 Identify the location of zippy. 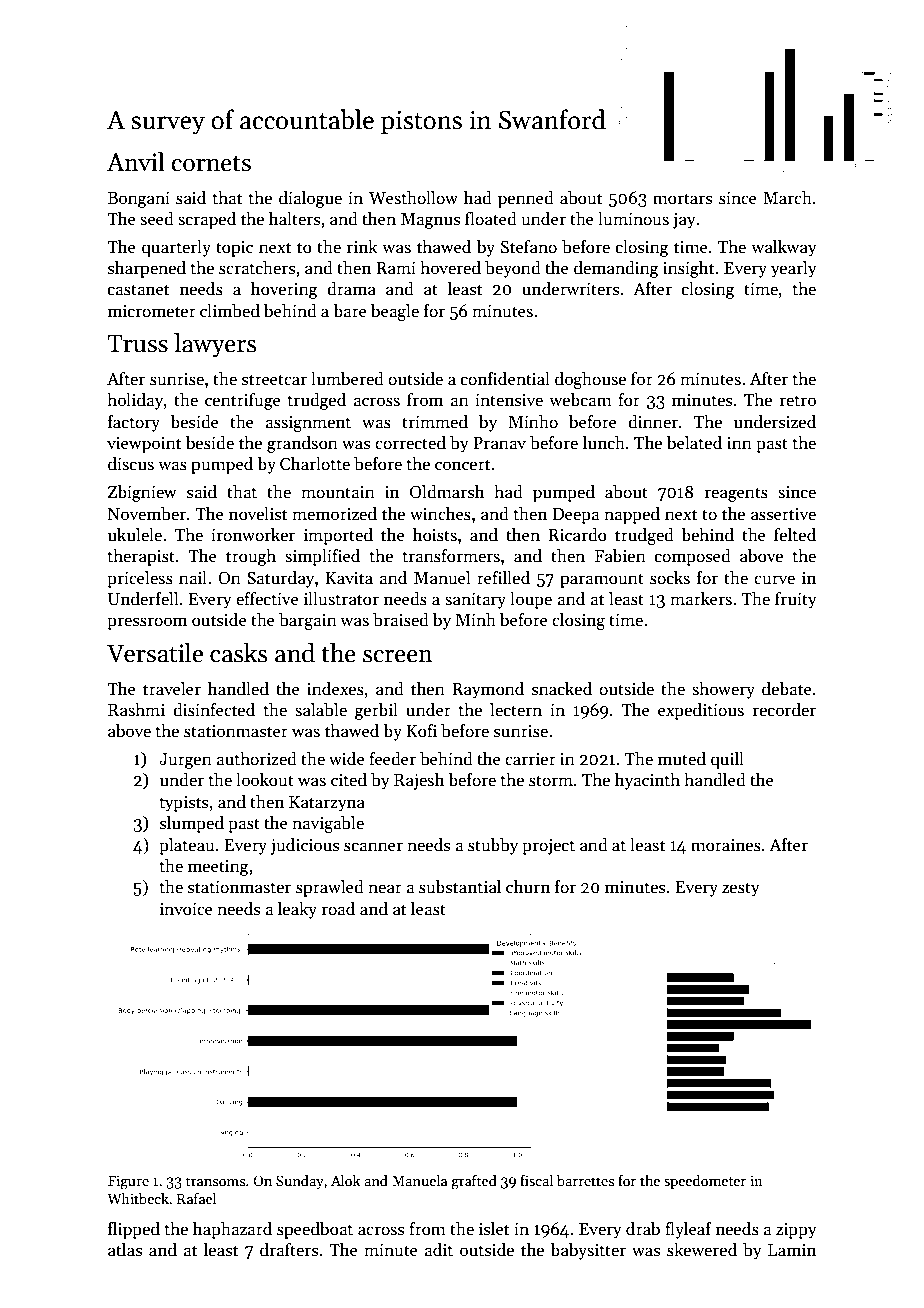
(796, 1231).
